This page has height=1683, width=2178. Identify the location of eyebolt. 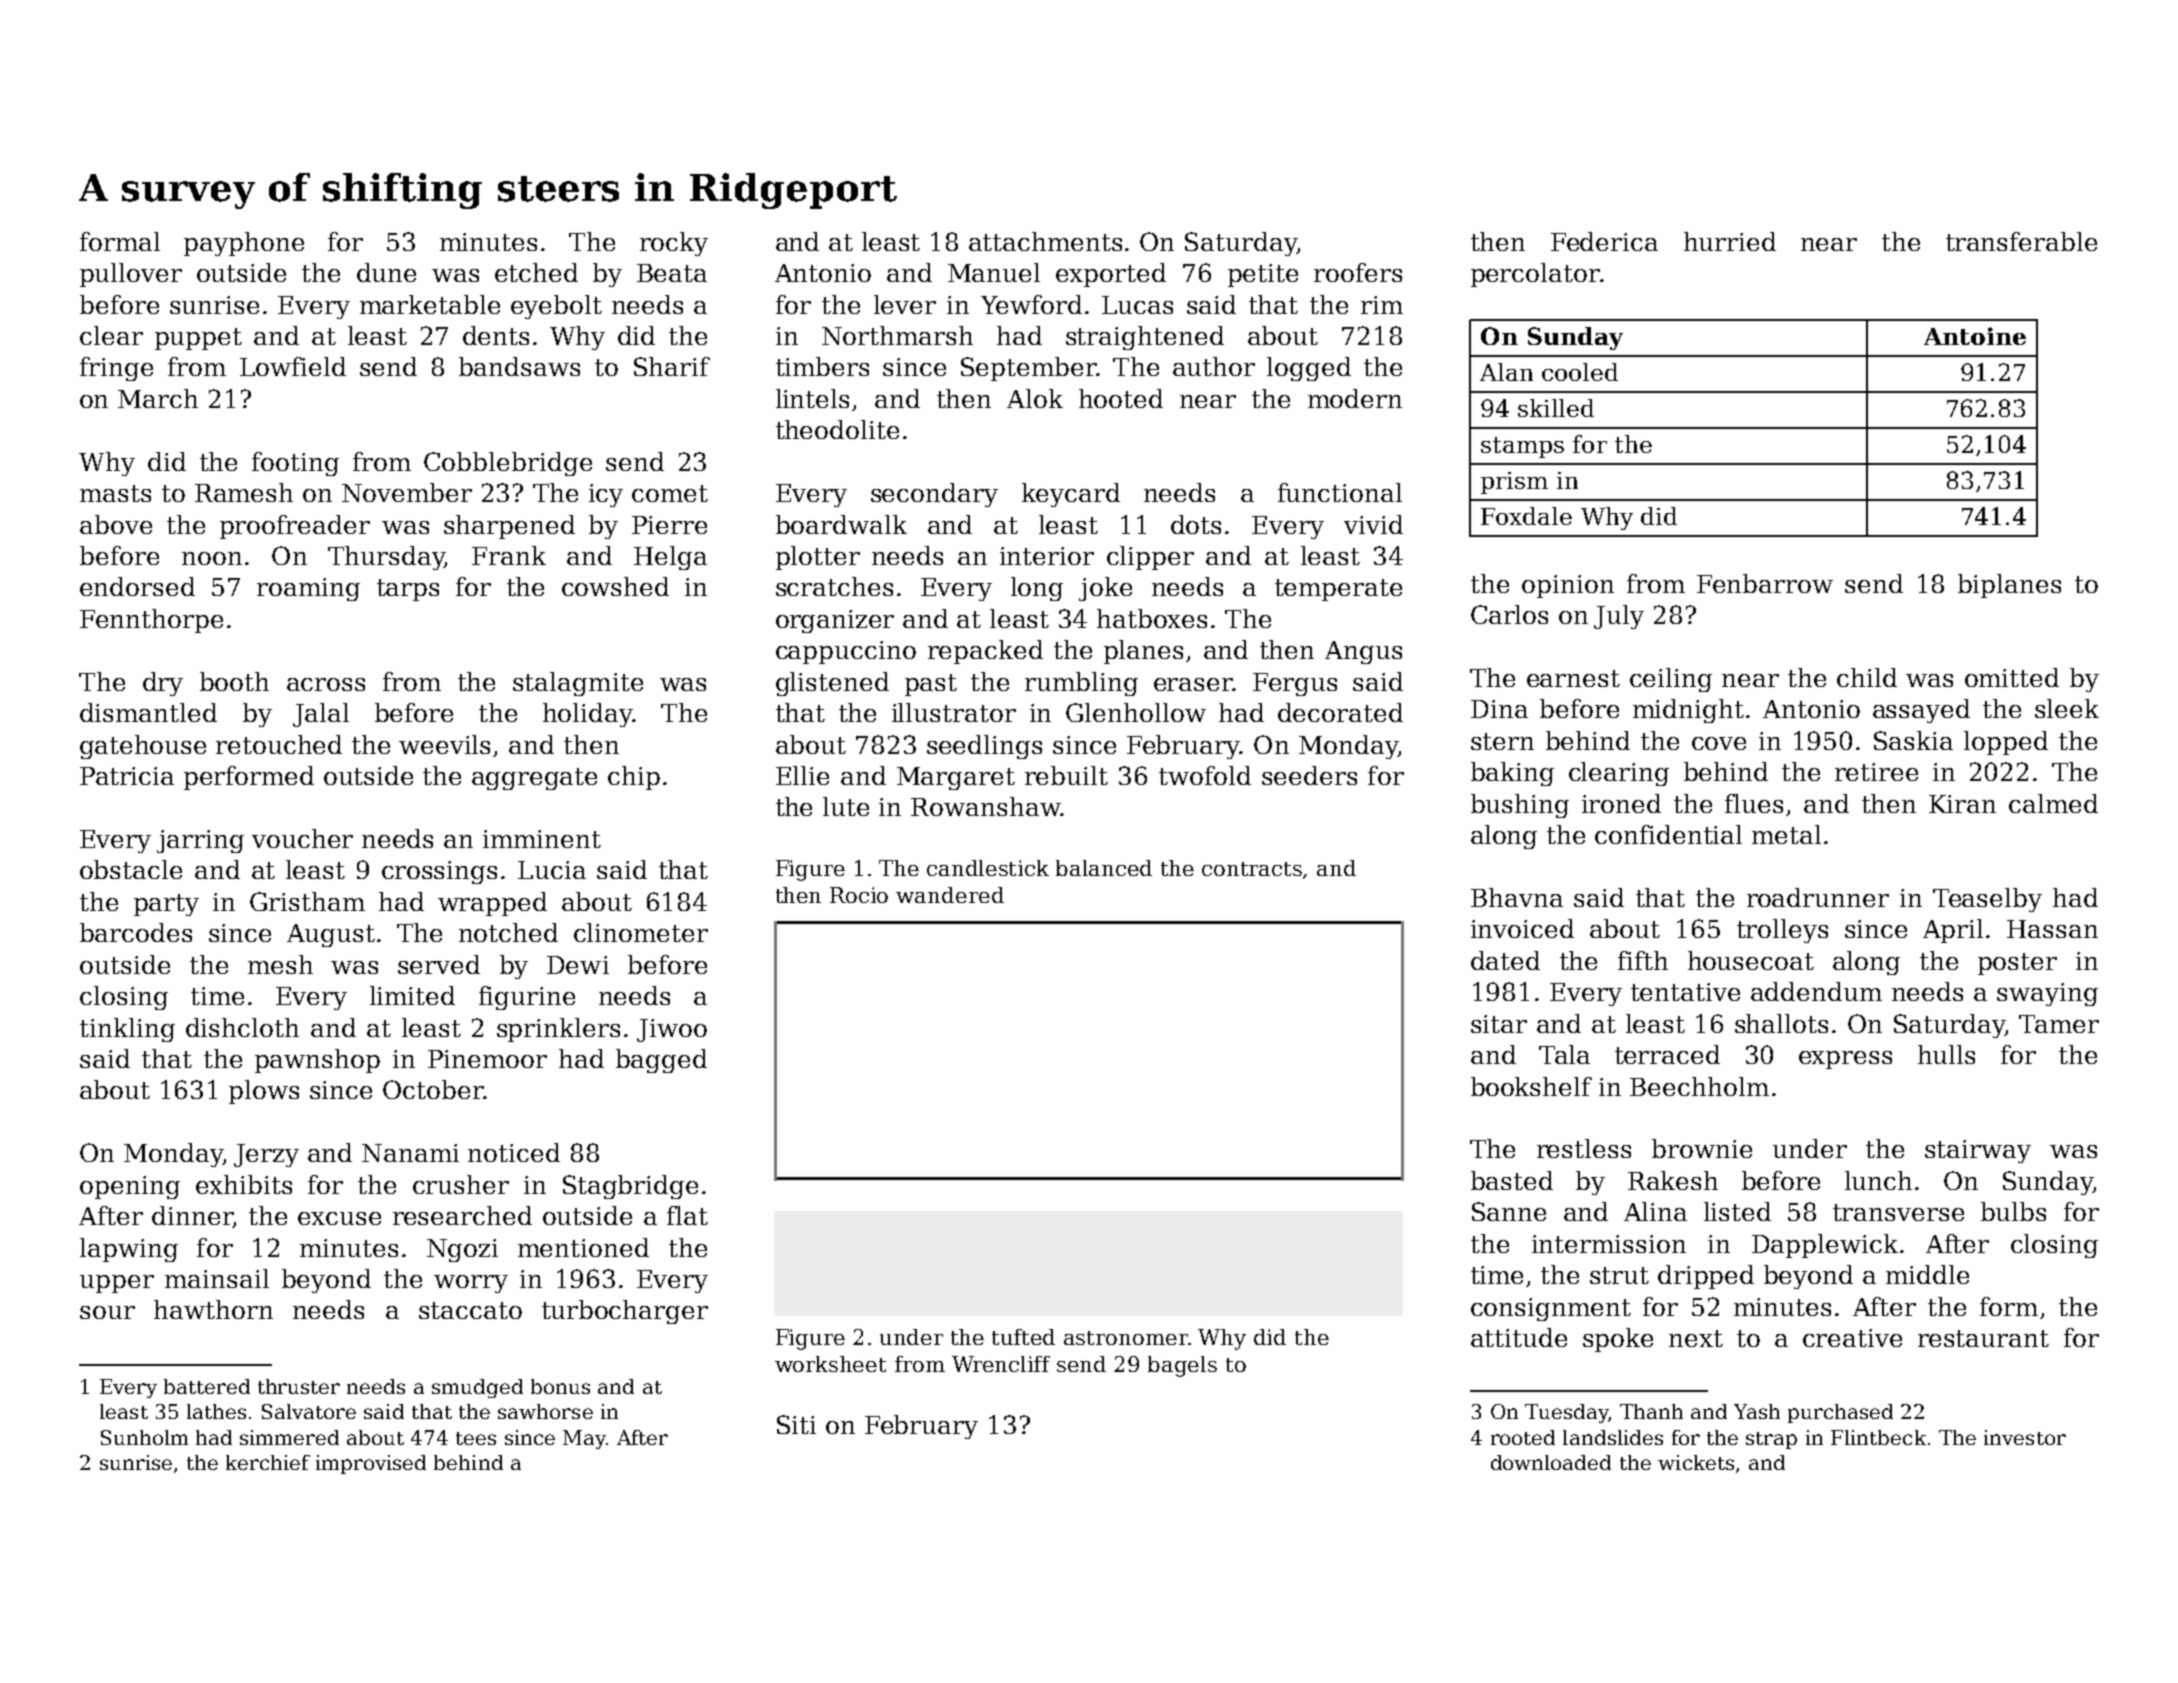
(556, 307).
